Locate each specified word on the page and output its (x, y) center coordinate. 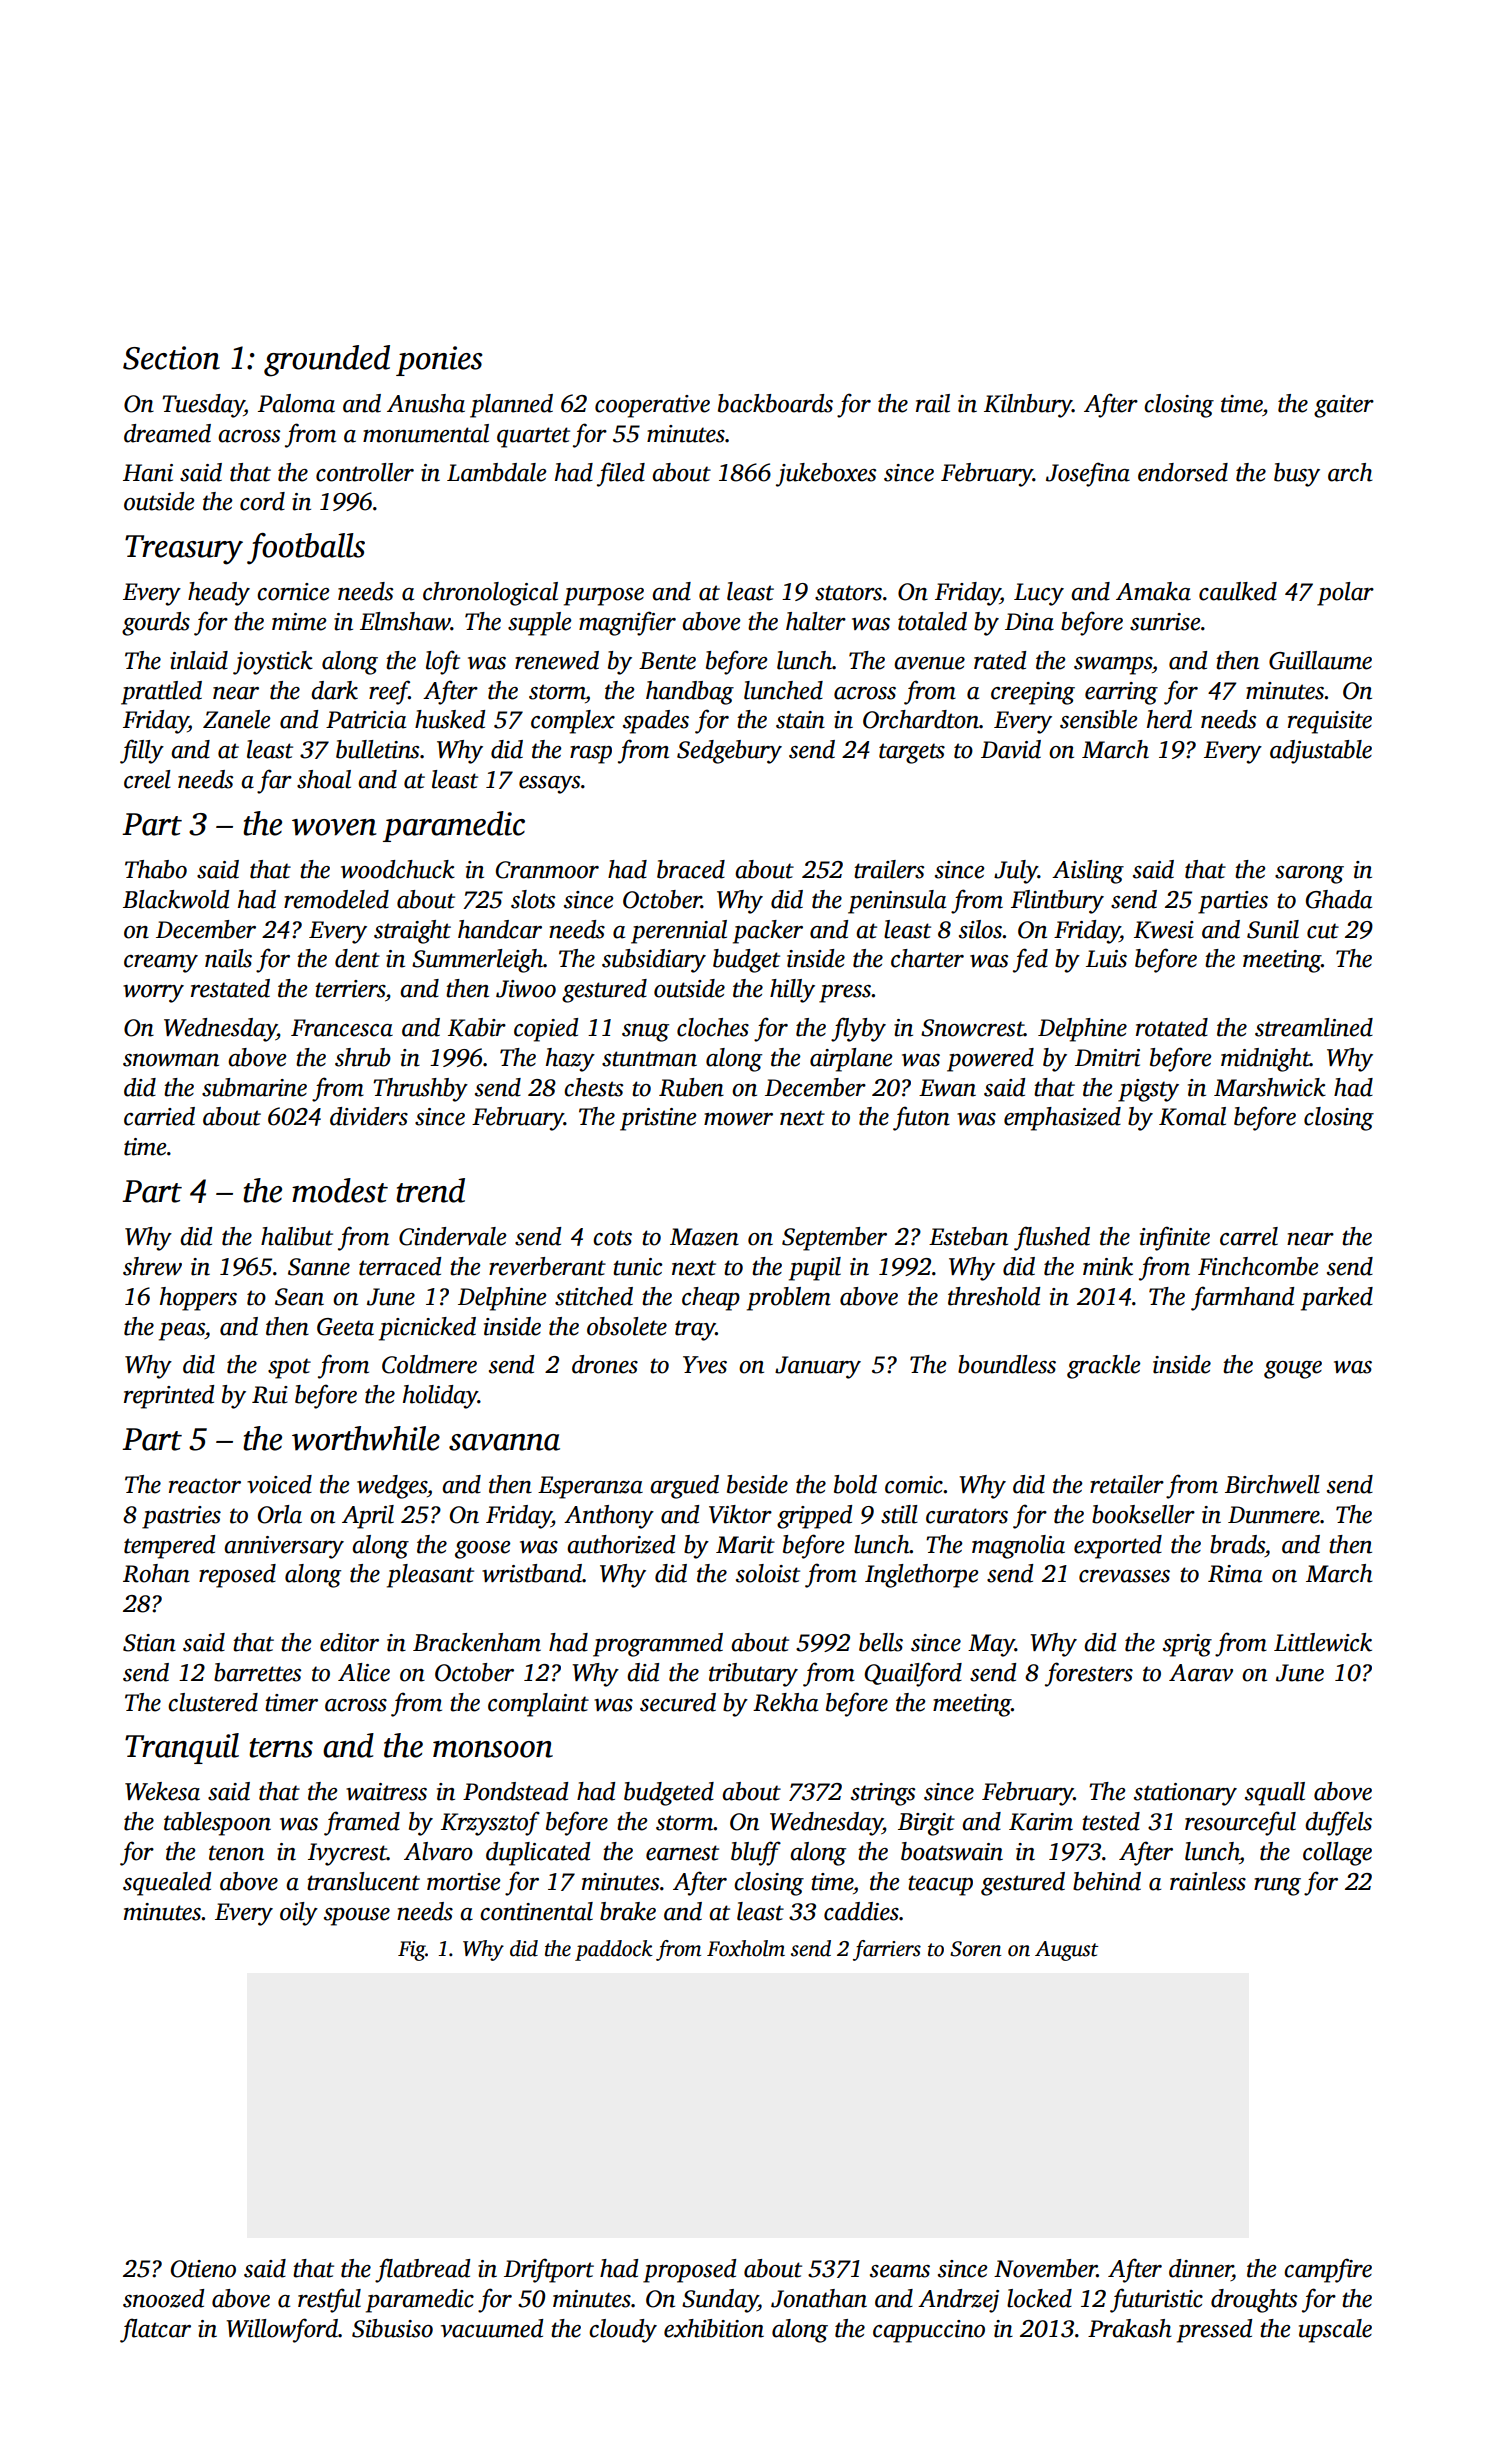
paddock (614, 1950)
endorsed (1183, 472)
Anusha (426, 403)
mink (1108, 1266)
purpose (604, 597)
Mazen (704, 1237)
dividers (369, 1116)
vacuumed (492, 2328)
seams (900, 2271)
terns (281, 1748)
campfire (1328, 2270)
